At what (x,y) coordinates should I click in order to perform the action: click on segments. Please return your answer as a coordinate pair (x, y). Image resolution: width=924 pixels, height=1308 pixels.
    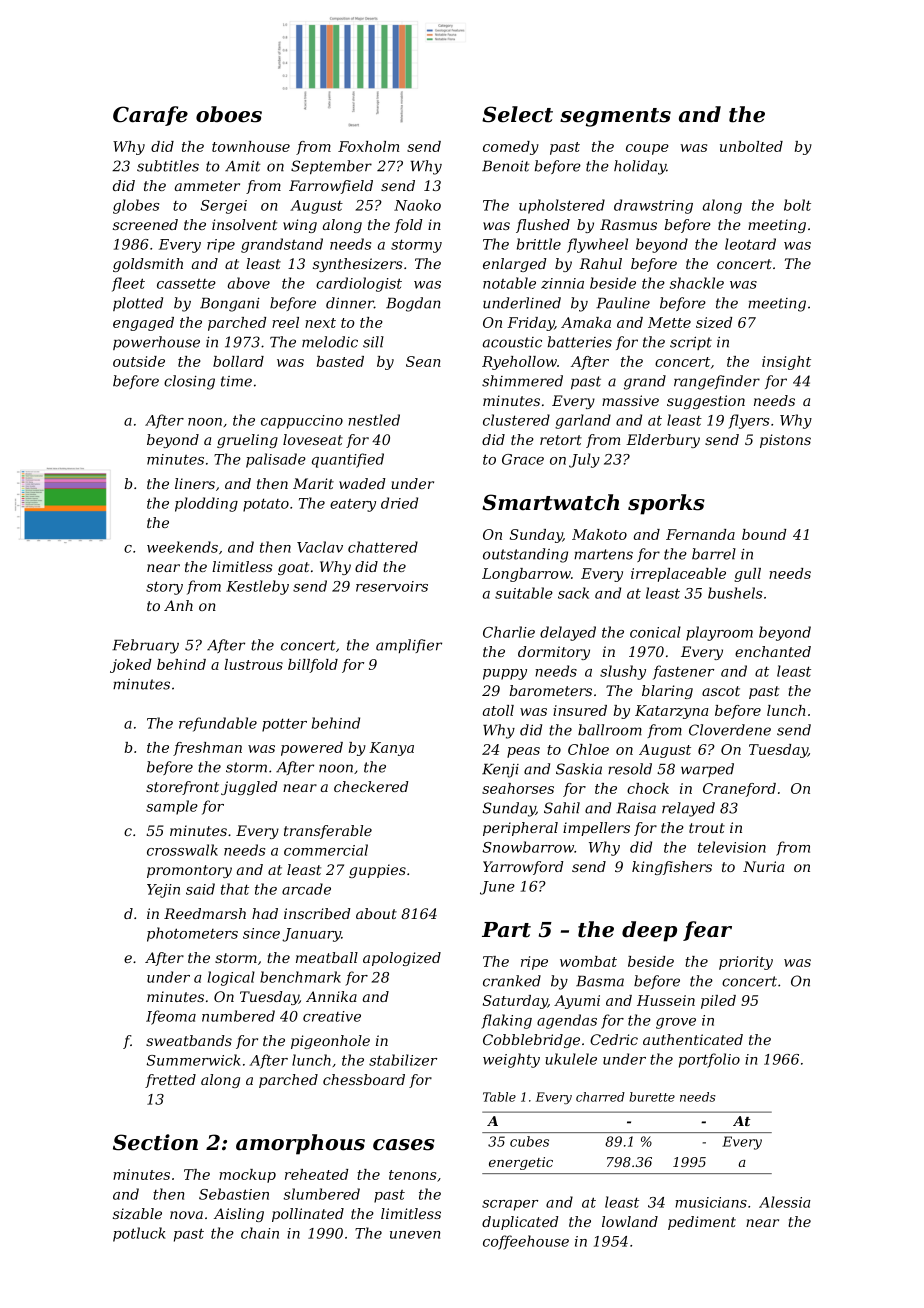
    Looking at the image, I should click on (615, 117).
